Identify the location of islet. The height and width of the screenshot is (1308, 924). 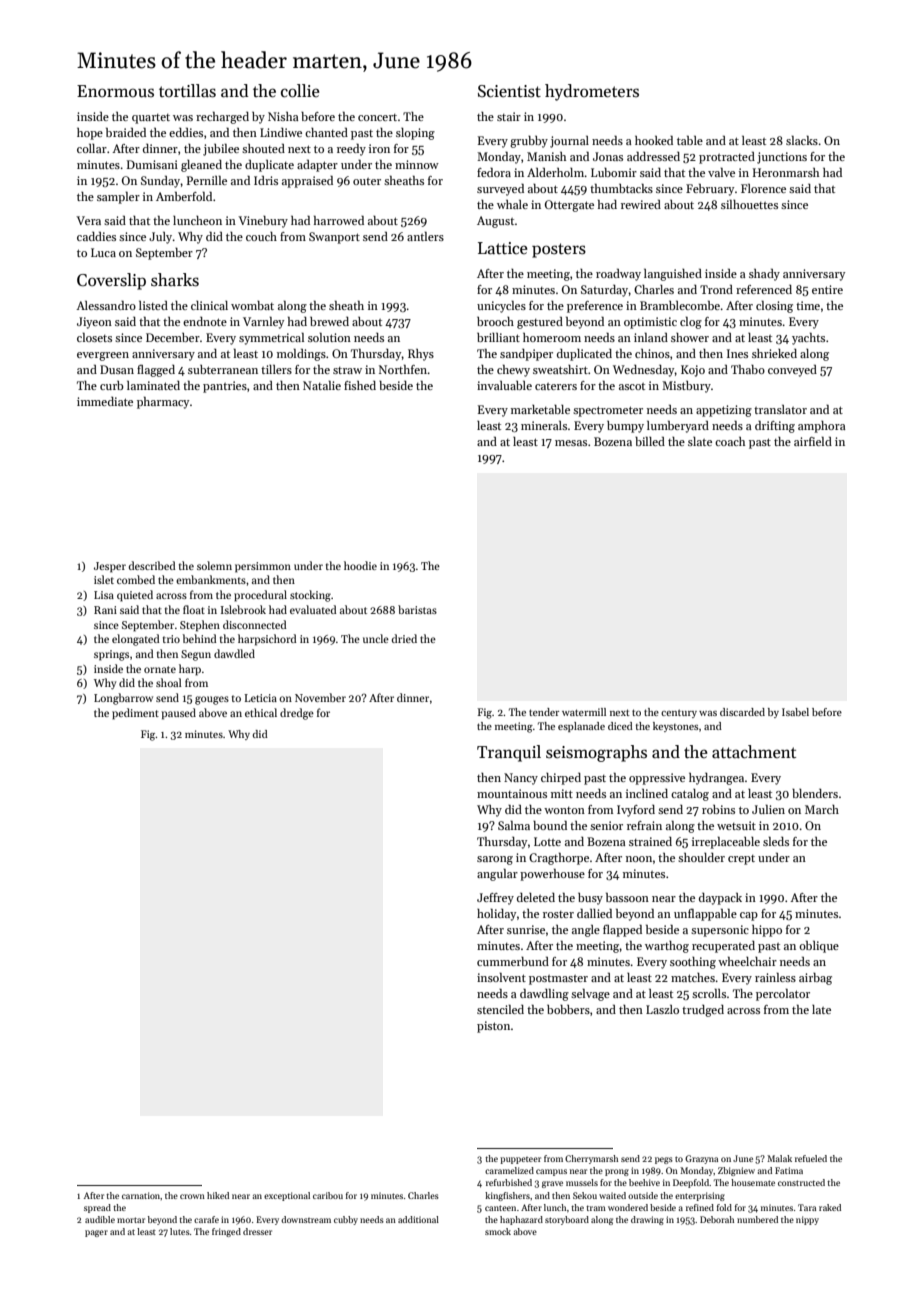
(104, 579).
